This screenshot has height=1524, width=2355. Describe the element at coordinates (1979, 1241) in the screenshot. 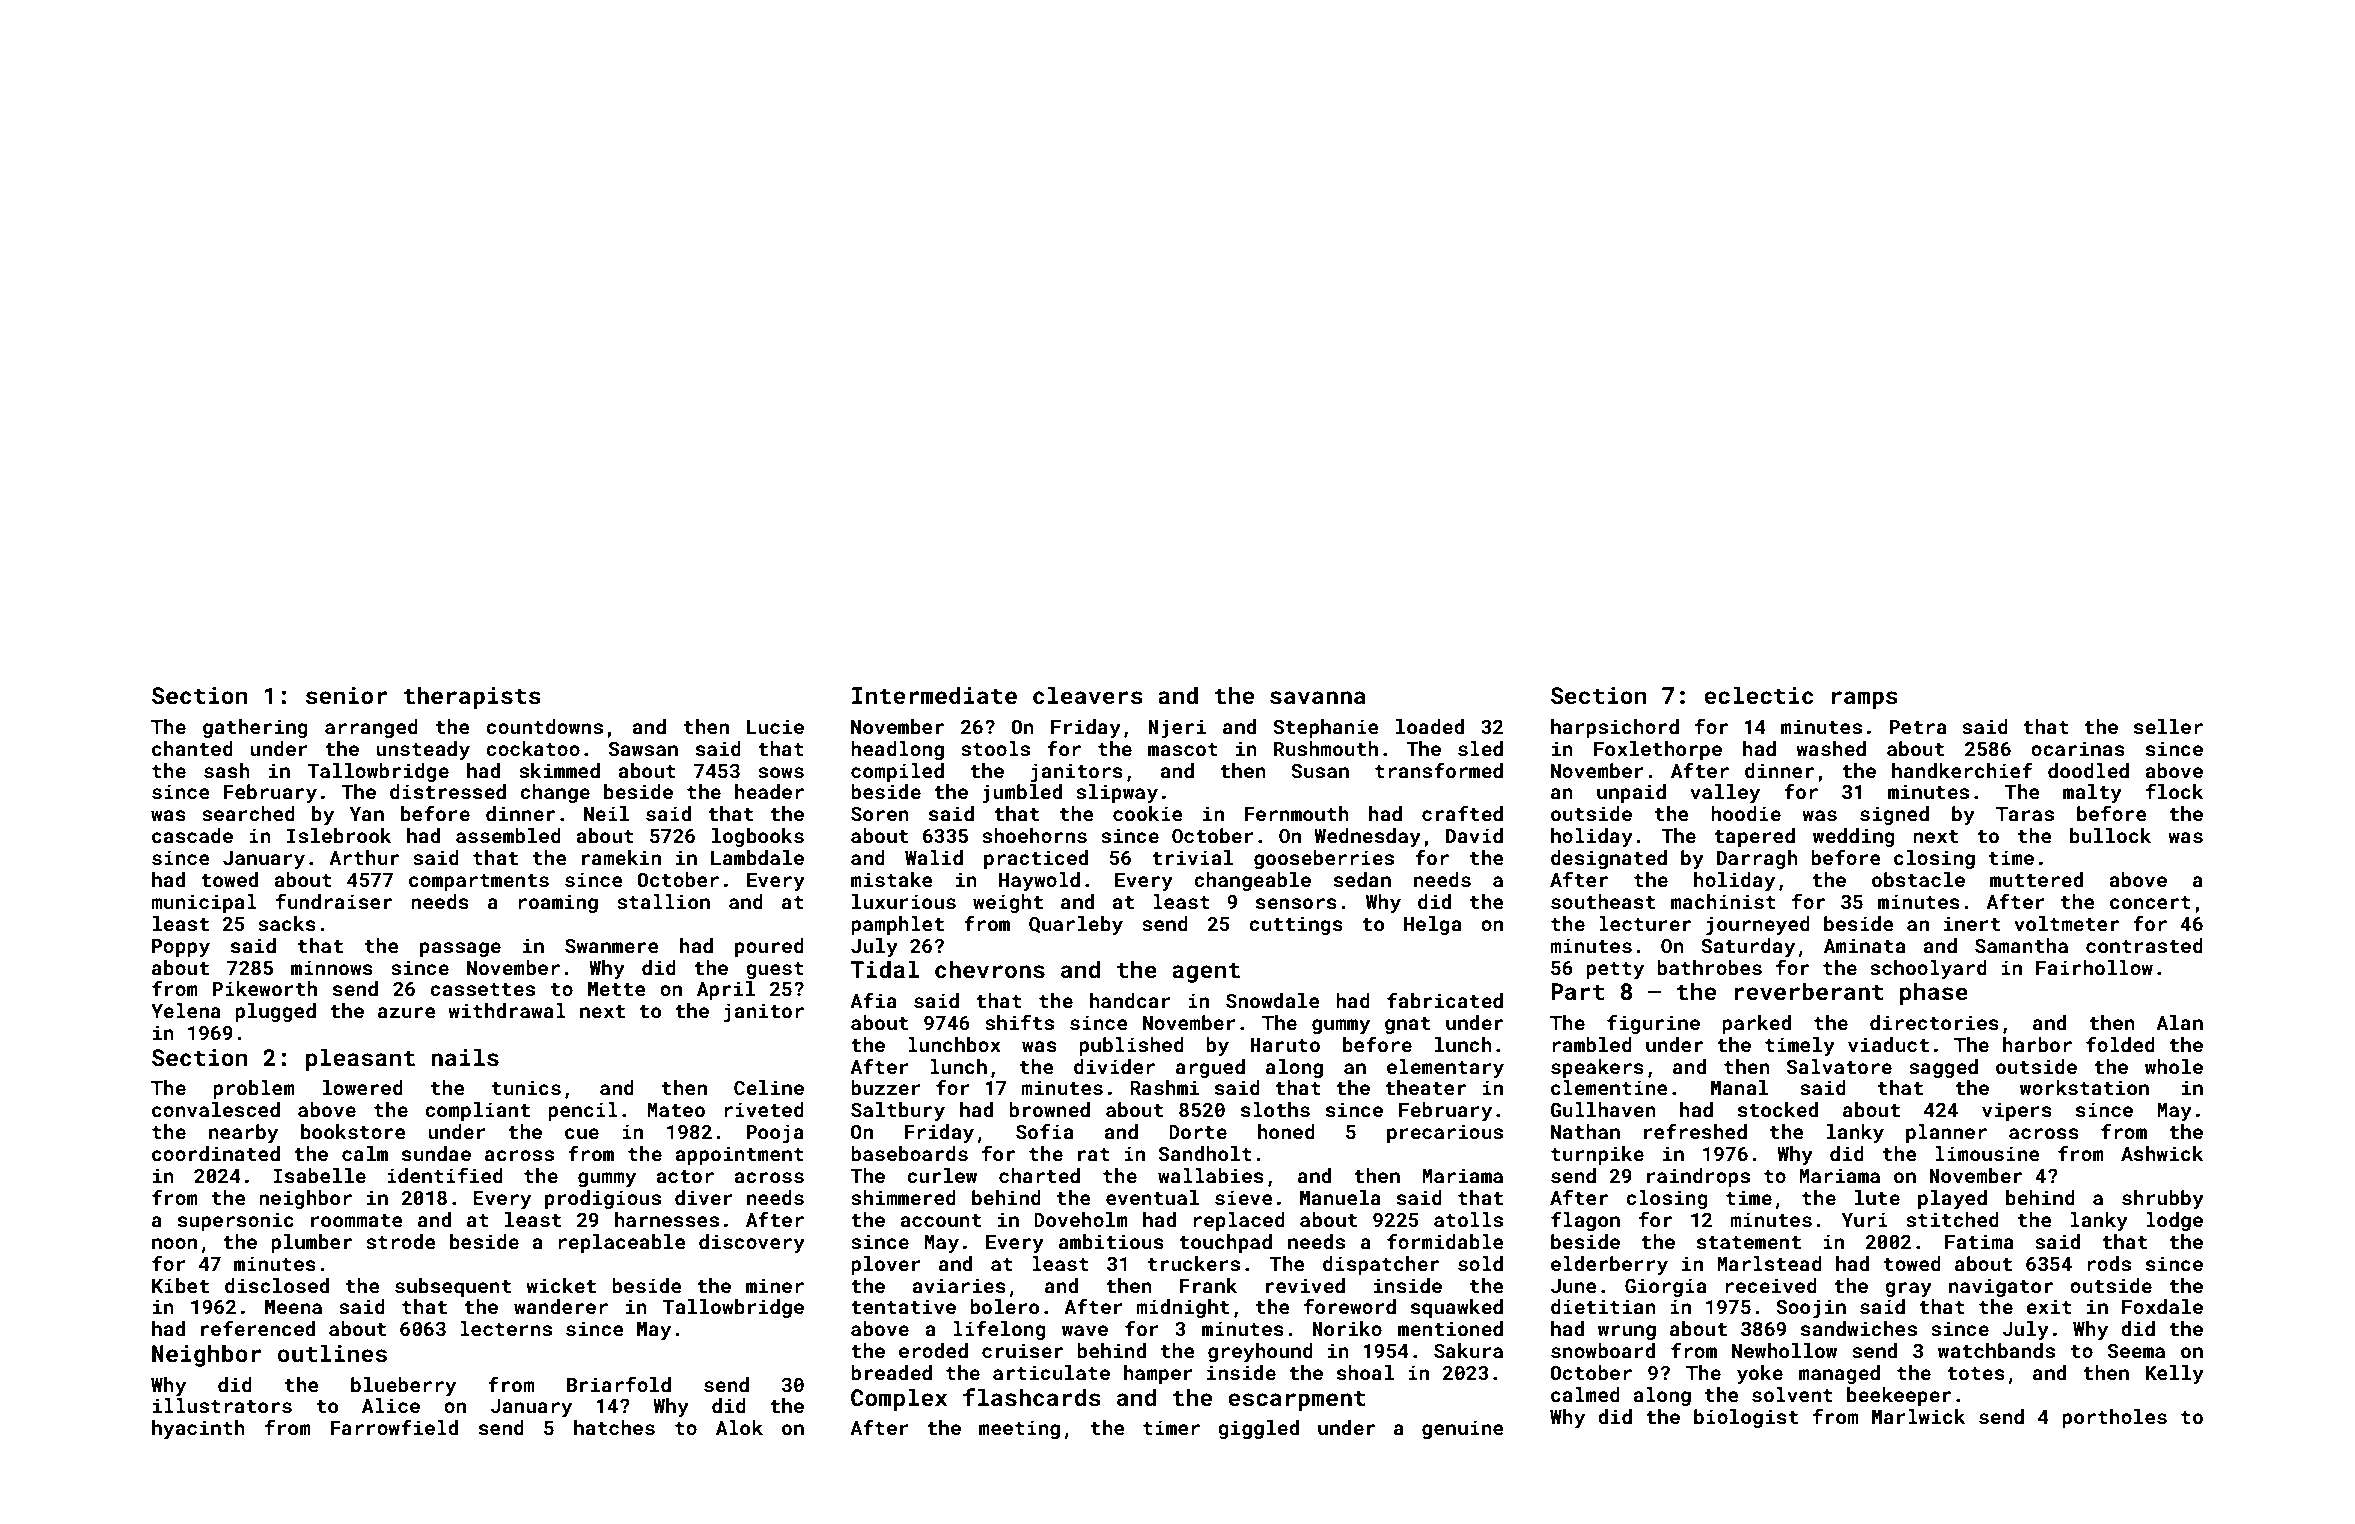

I see `Fatima` at that location.
